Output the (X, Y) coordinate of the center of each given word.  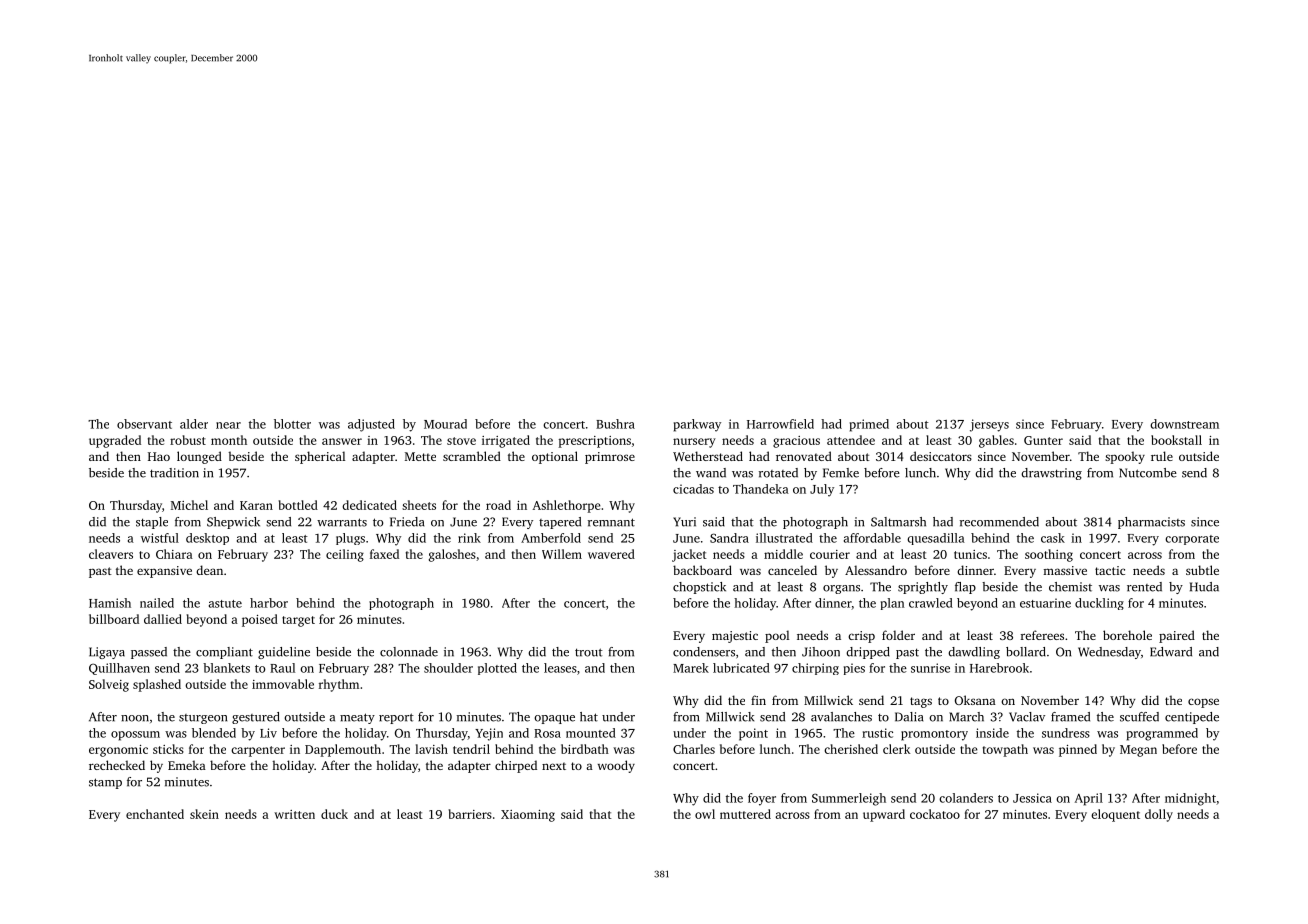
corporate (1192, 540)
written (294, 814)
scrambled (472, 456)
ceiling (345, 555)
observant (144, 424)
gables (996, 441)
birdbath (585, 749)
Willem (562, 554)
